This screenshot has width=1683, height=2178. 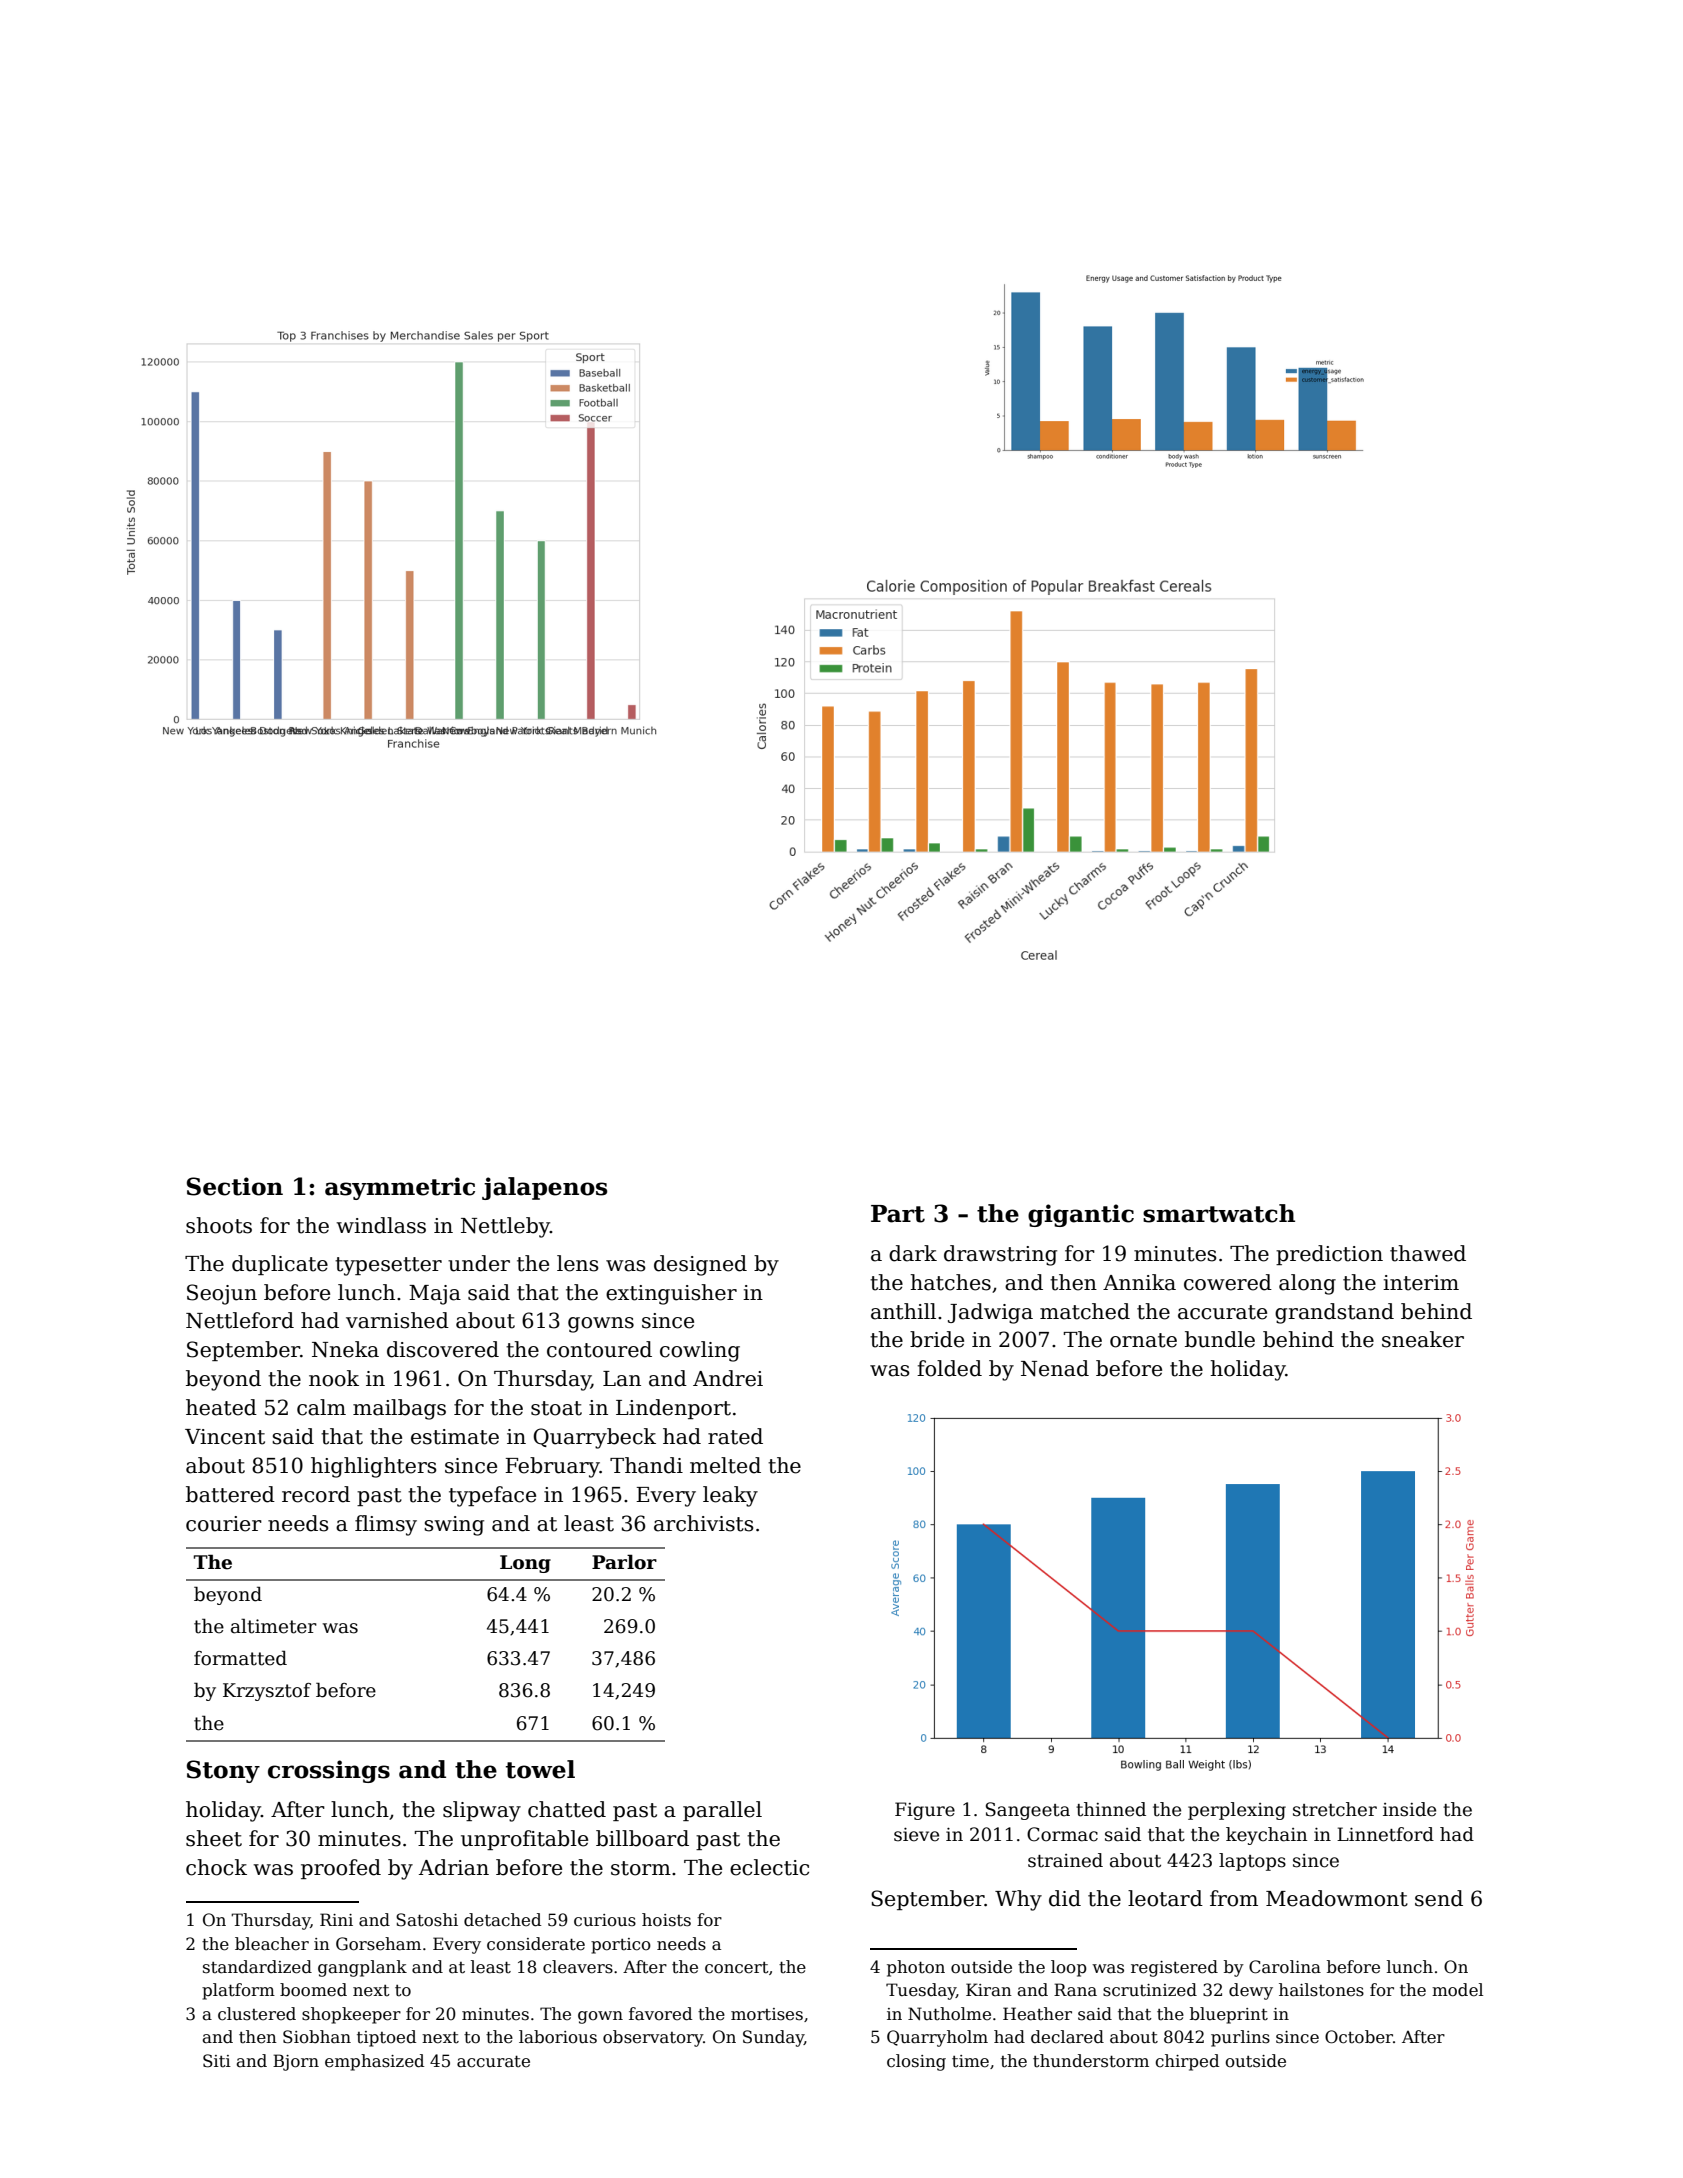 I want to click on Section, so click(x=235, y=1186).
